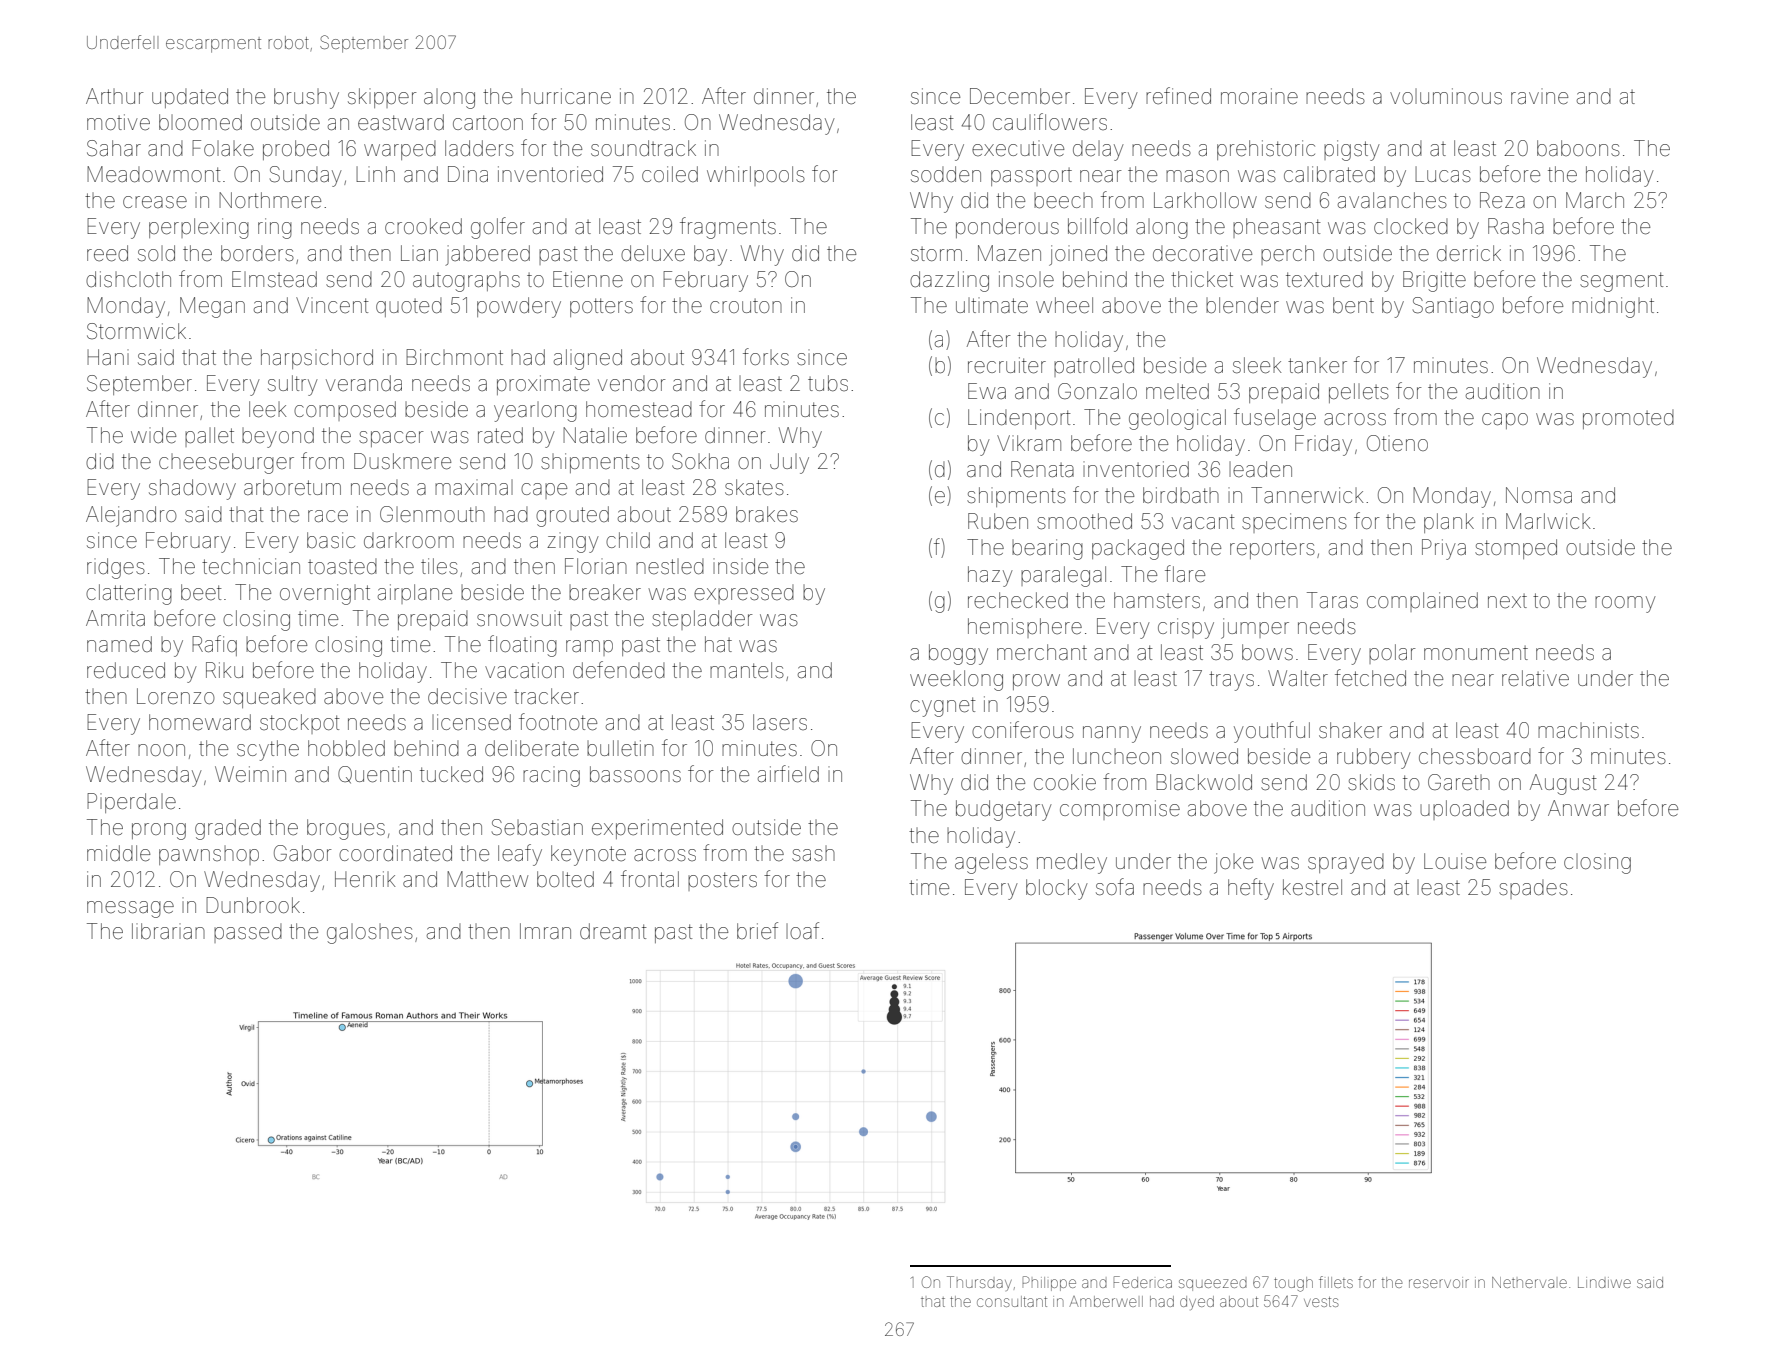  I want to click on wide, so click(153, 435).
